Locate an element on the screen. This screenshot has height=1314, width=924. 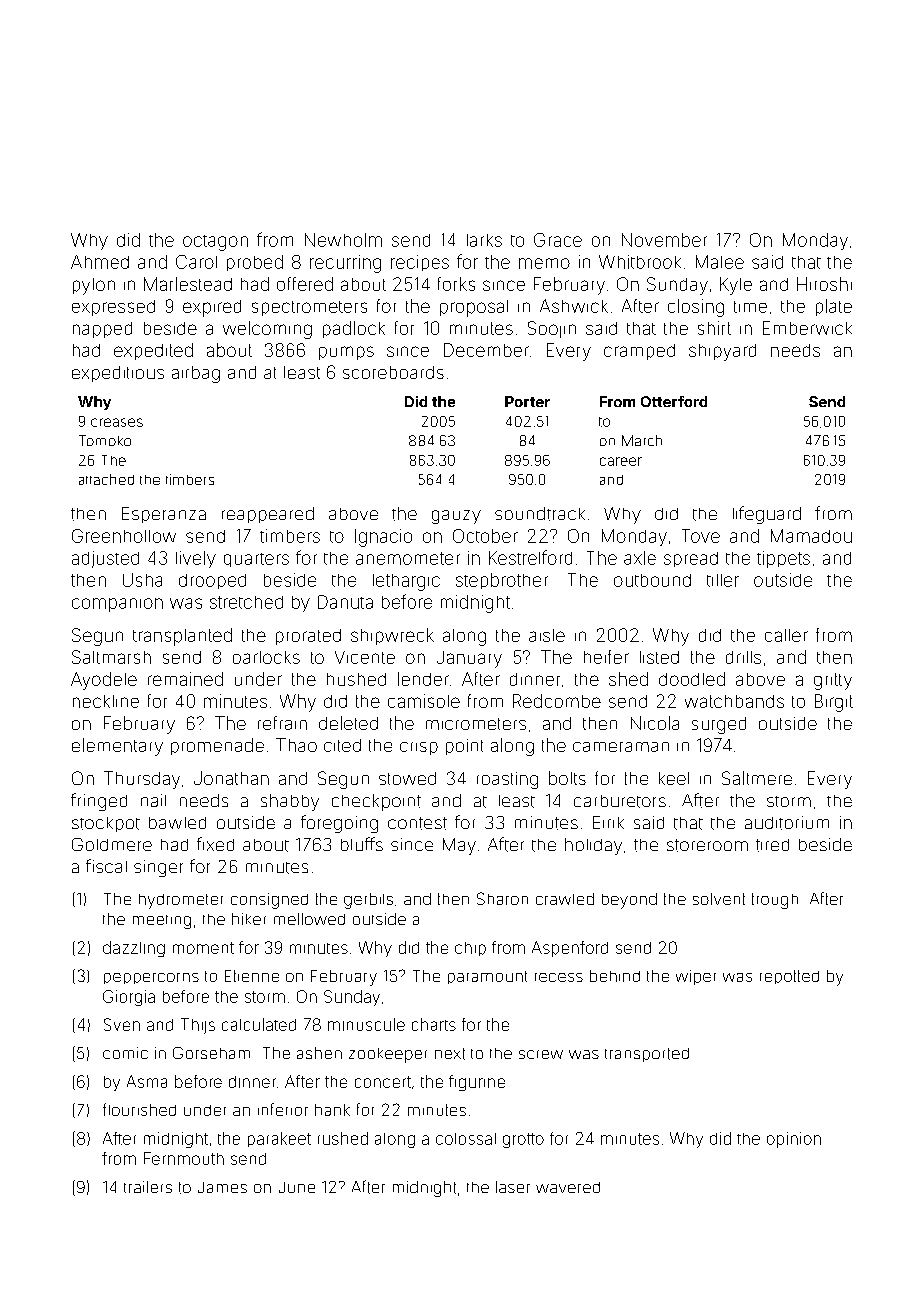
remained is located at coordinates (185, 679).
